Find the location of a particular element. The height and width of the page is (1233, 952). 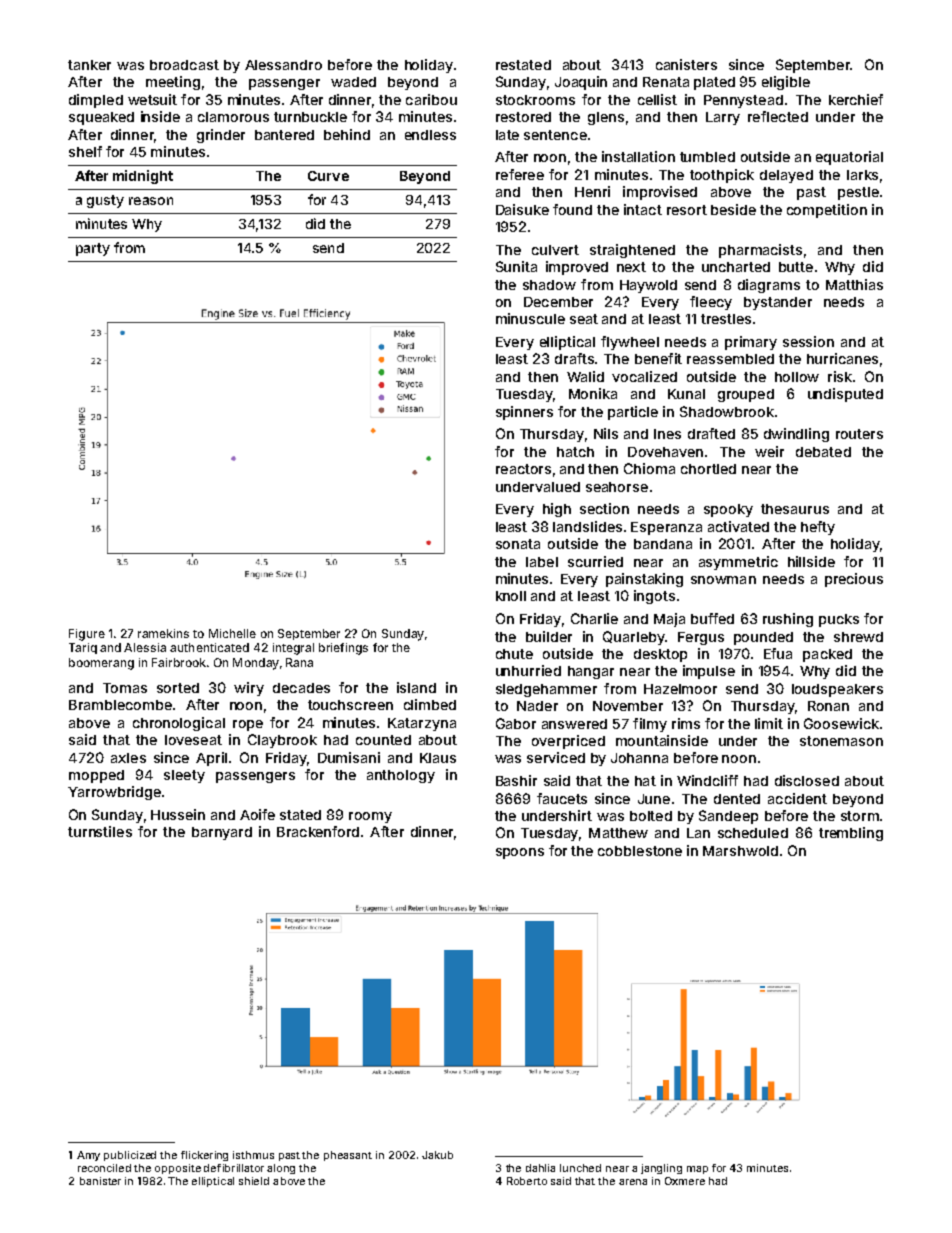

caribou is located at coordinates (431, 99).
